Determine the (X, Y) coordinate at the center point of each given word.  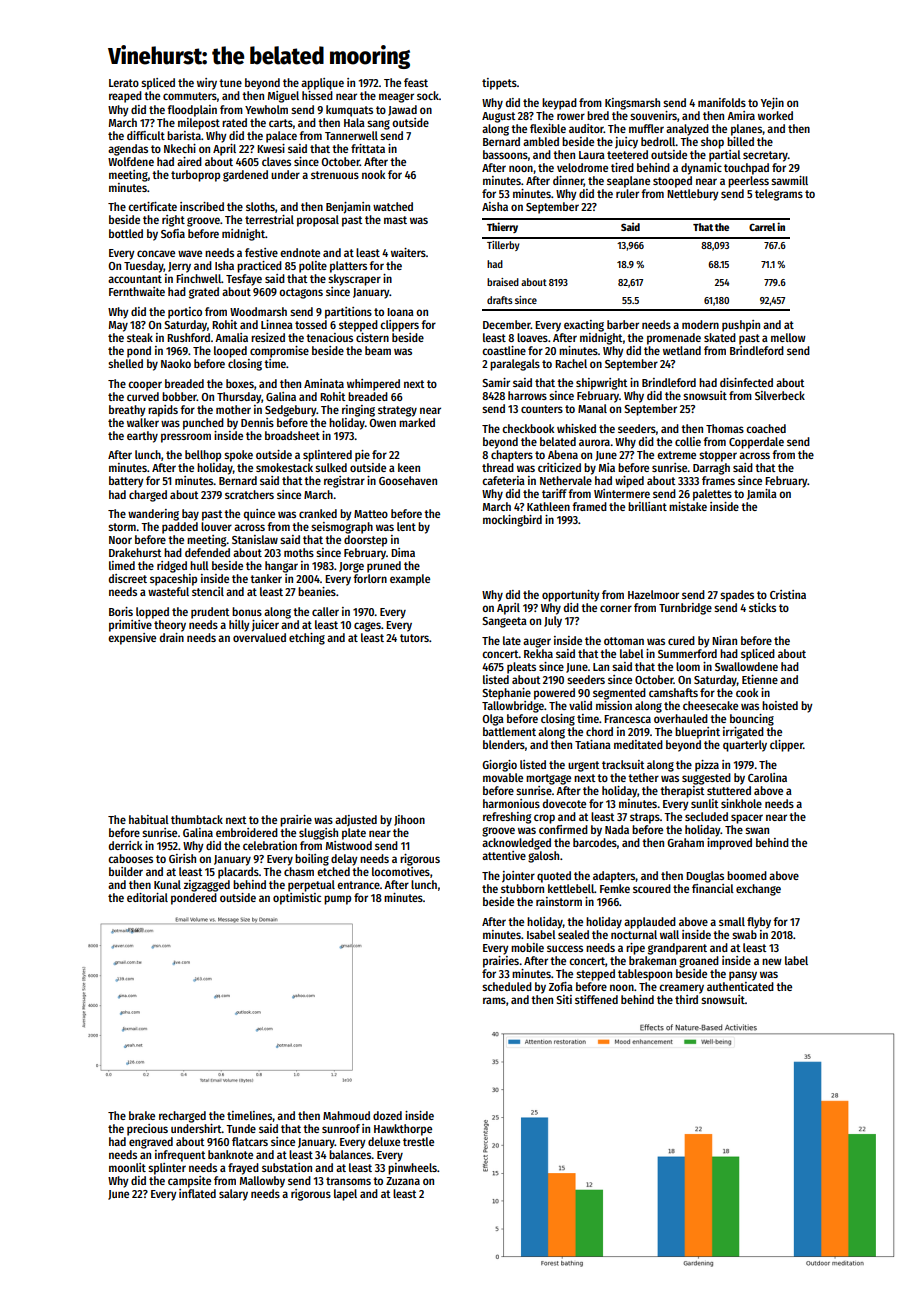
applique (322, 84)
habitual (149, 819)
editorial (147, 897)
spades (737, 596)
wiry (207, 84)
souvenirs (653, 115)
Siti (564, 999)
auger (537, 643)
